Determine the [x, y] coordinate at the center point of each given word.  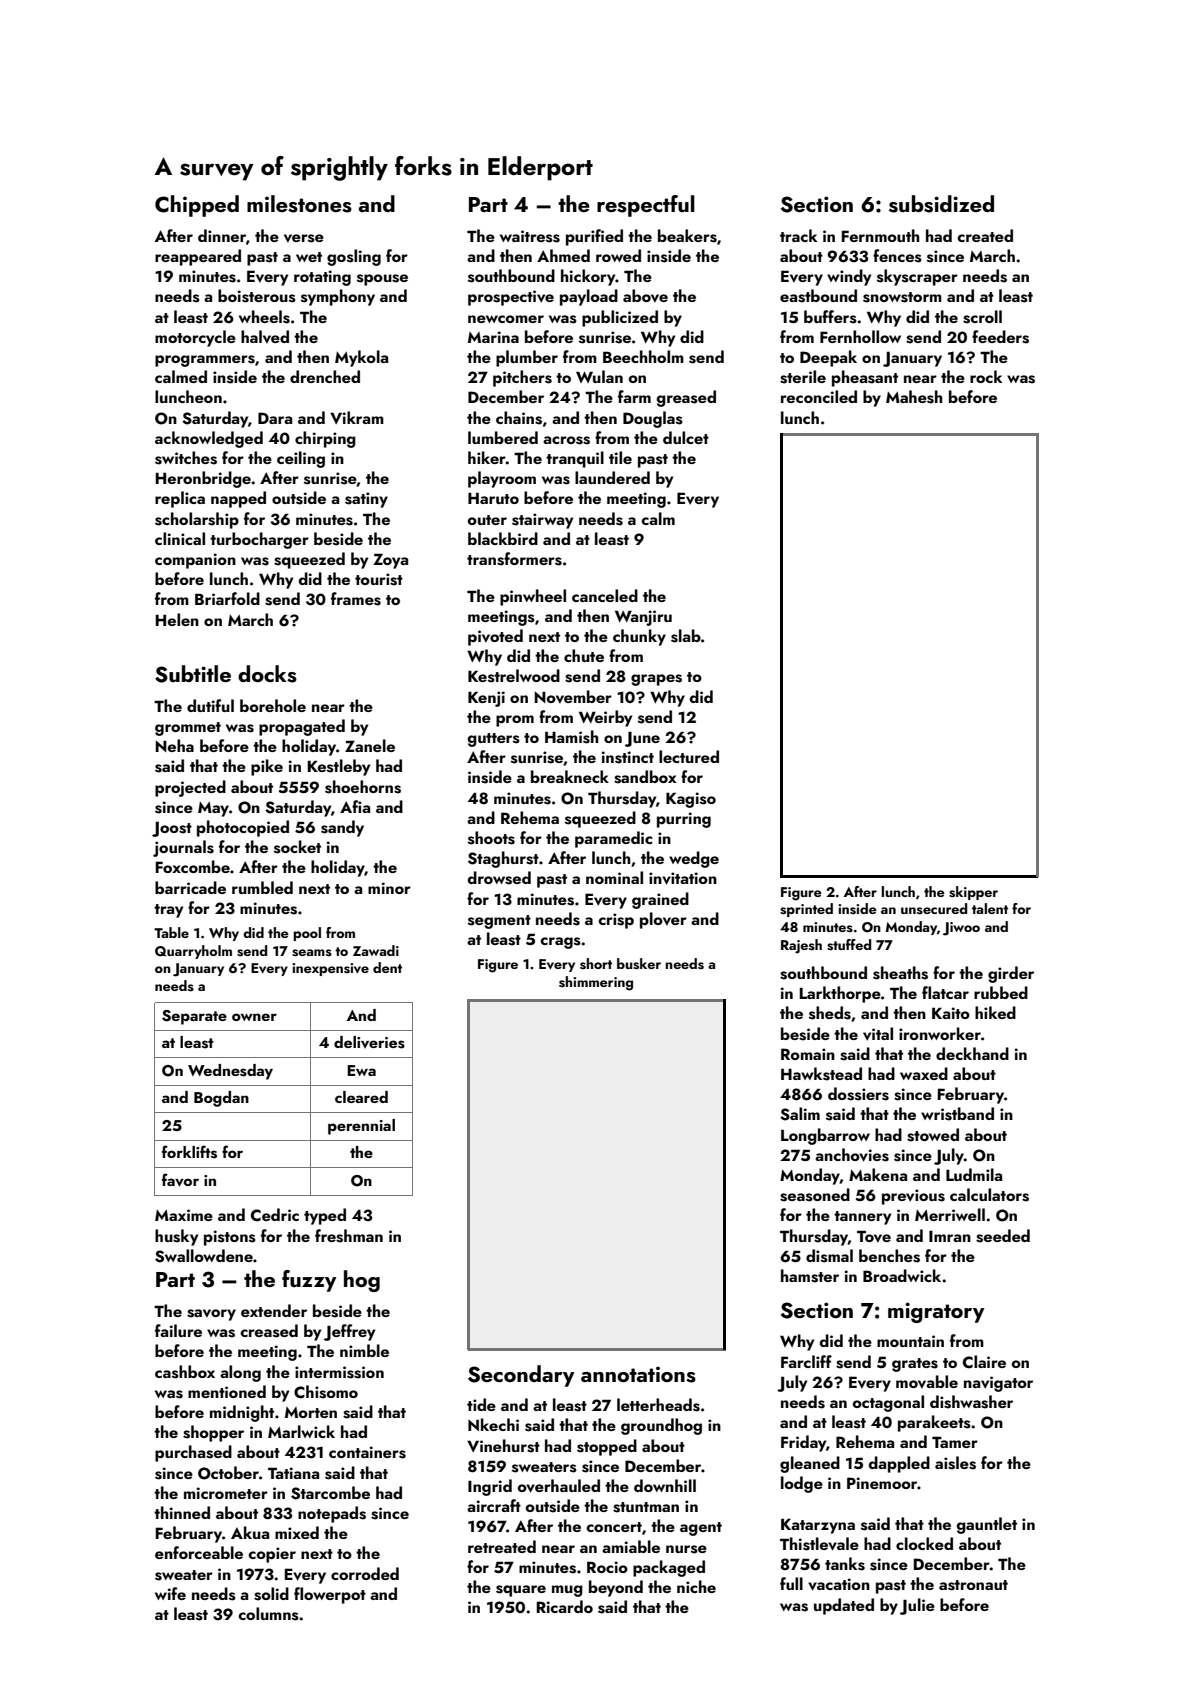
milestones [299, 204]
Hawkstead [821, 1074]
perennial [361, 1127]
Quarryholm [193, 952]
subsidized [941, 204]
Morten [311, 1412]
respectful [646, 206]
